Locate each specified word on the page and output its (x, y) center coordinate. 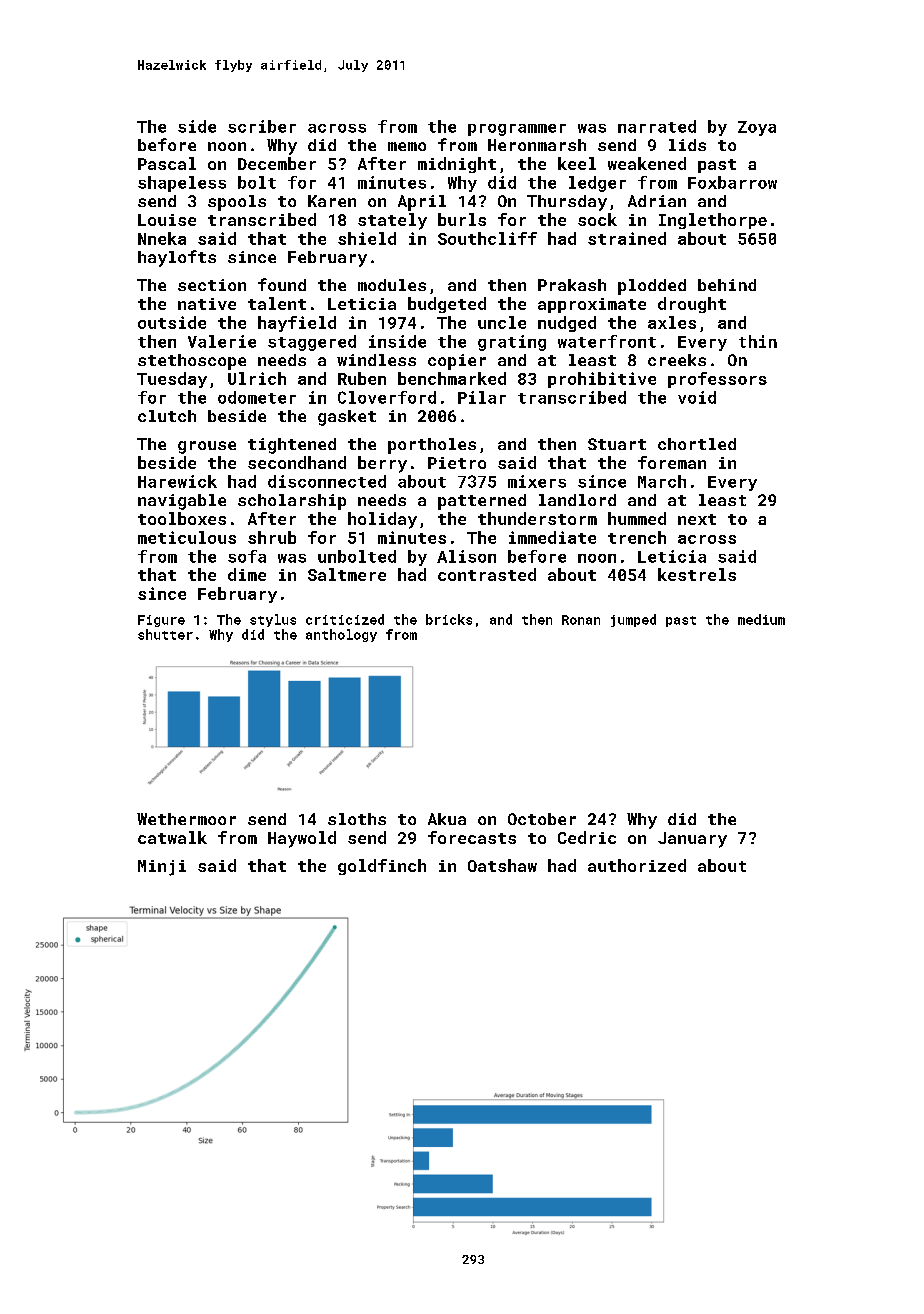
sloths (357, 819)
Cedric (587, 837)
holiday (382, 520)
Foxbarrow (732, 182)
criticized (345, 619)
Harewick (177, 481)
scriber (262, 126)
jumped (633, 620)
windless (376, 360)
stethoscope (192, 362)
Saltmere (347, 574)
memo (407, 146)
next (697, 519)
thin (758, 341)
